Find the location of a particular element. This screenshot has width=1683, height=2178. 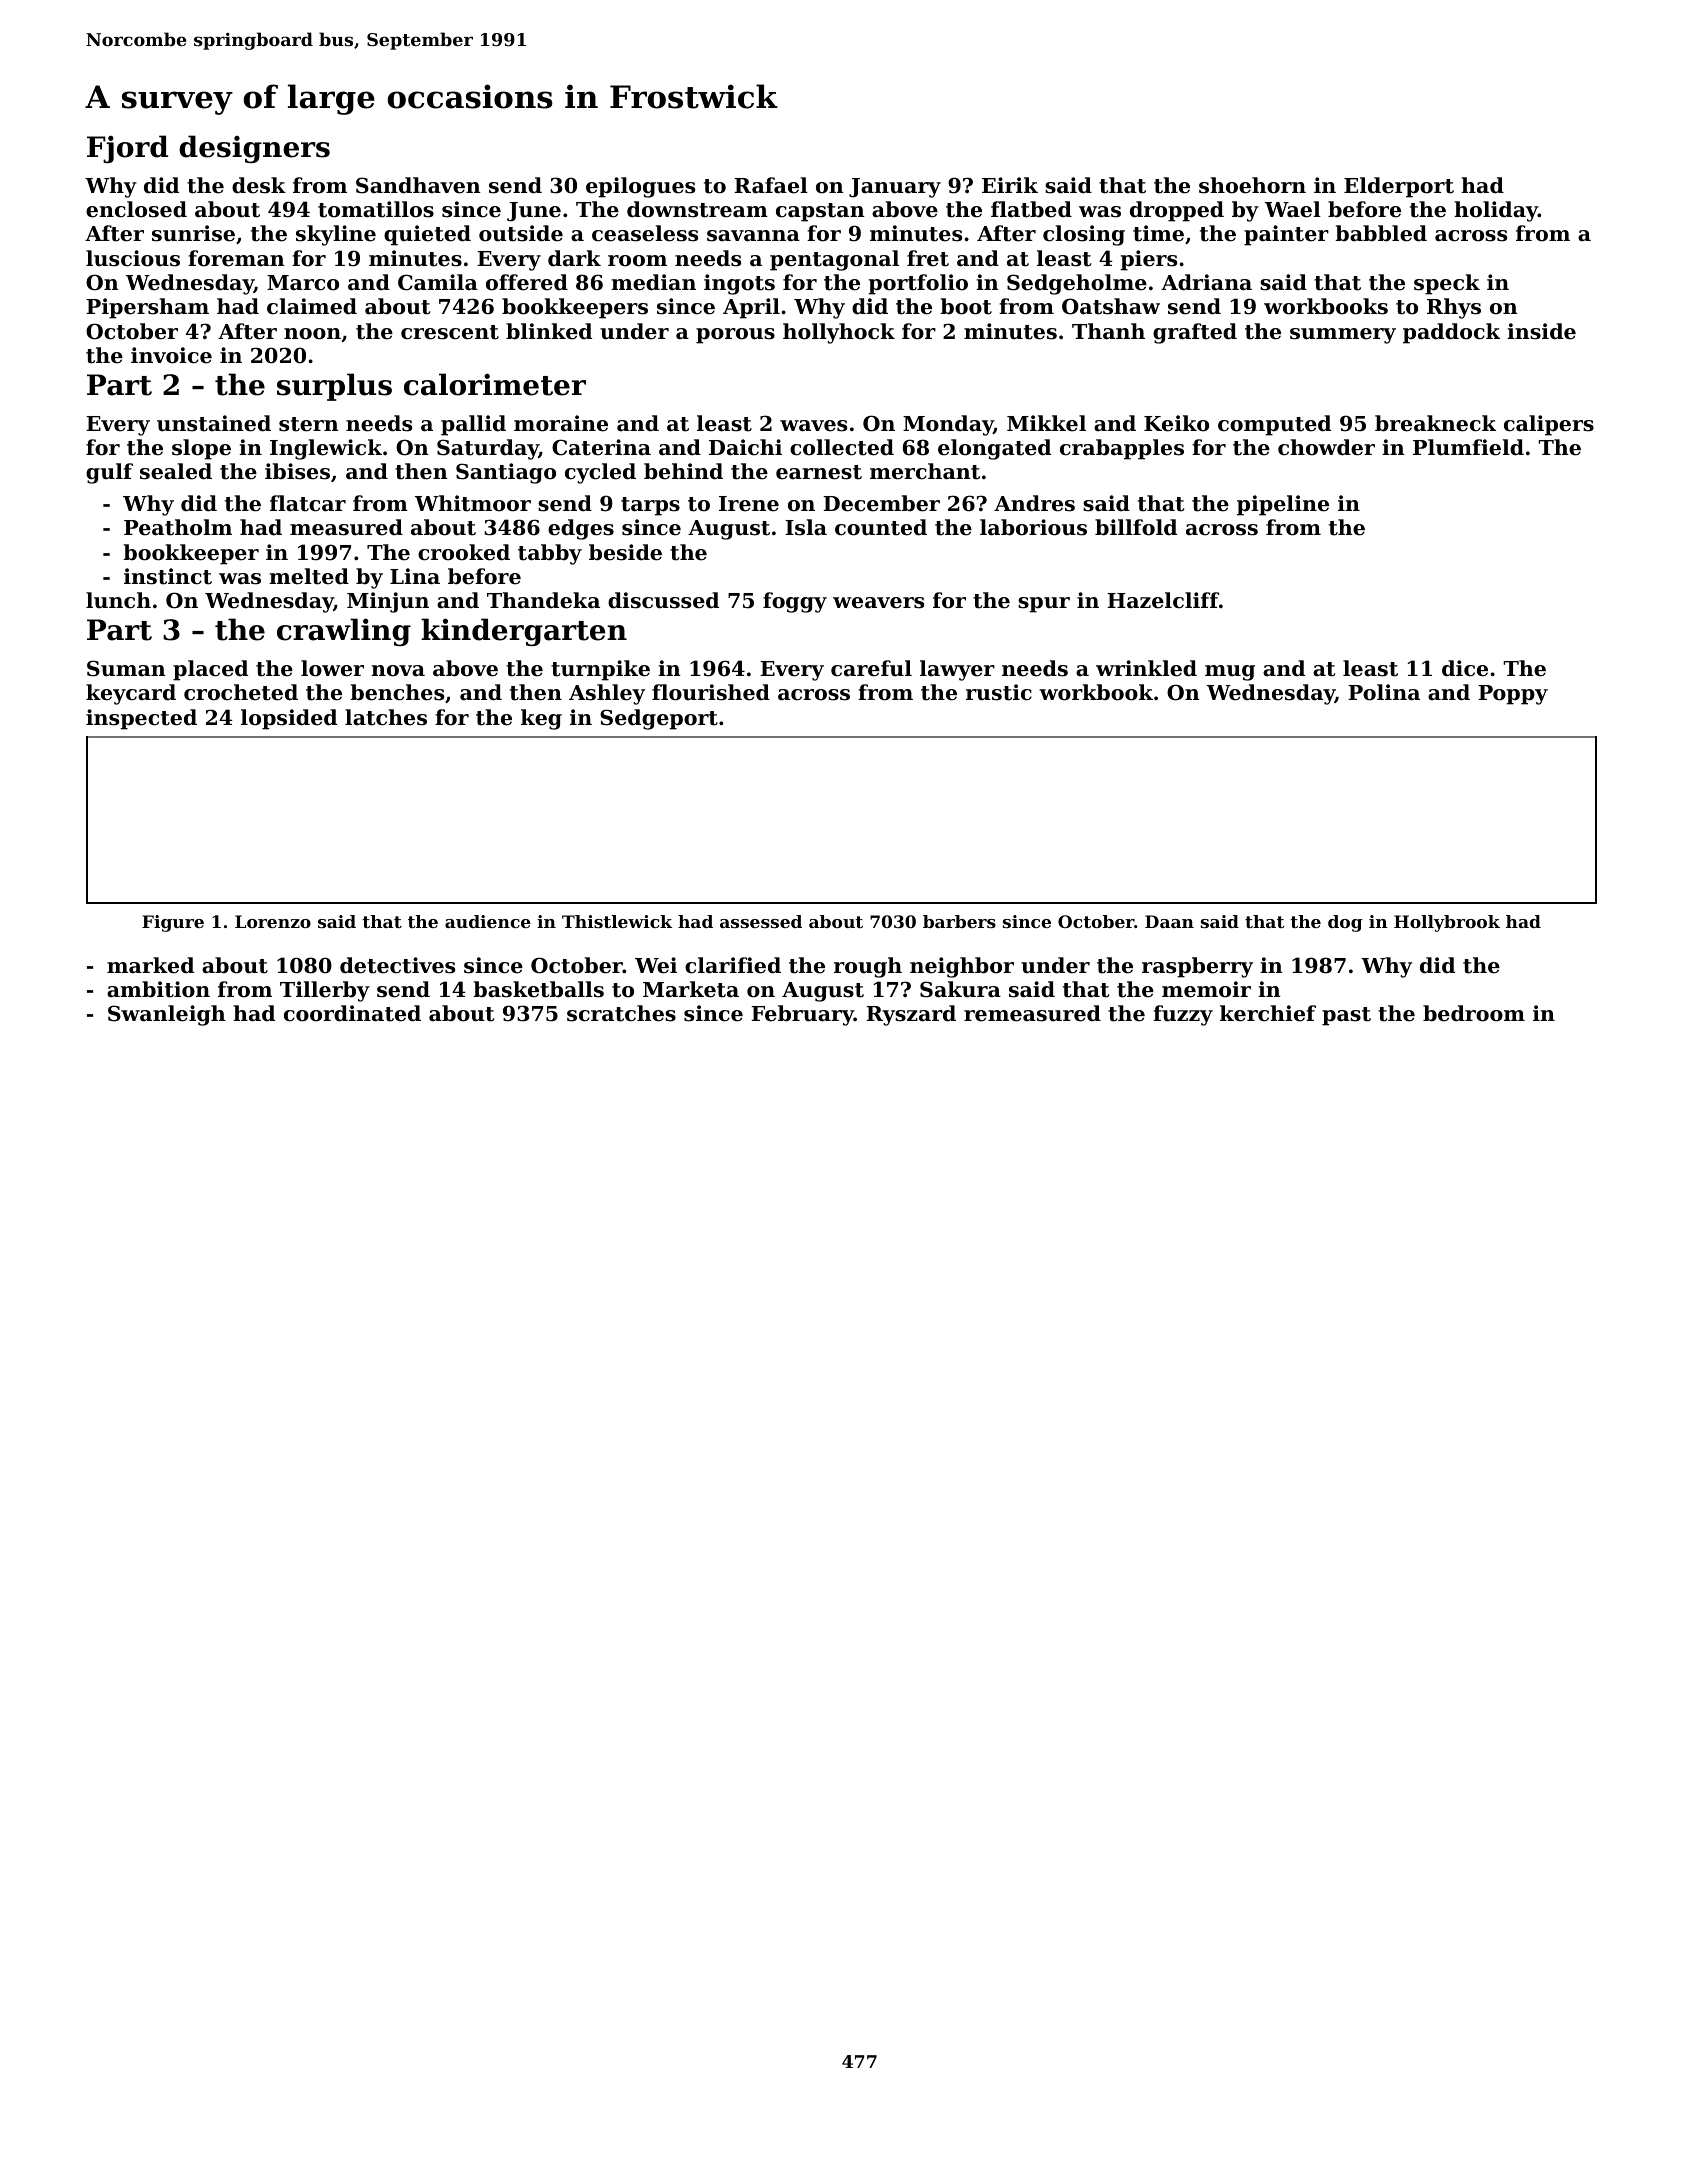

gulf is located at coordinates (109, 473).
